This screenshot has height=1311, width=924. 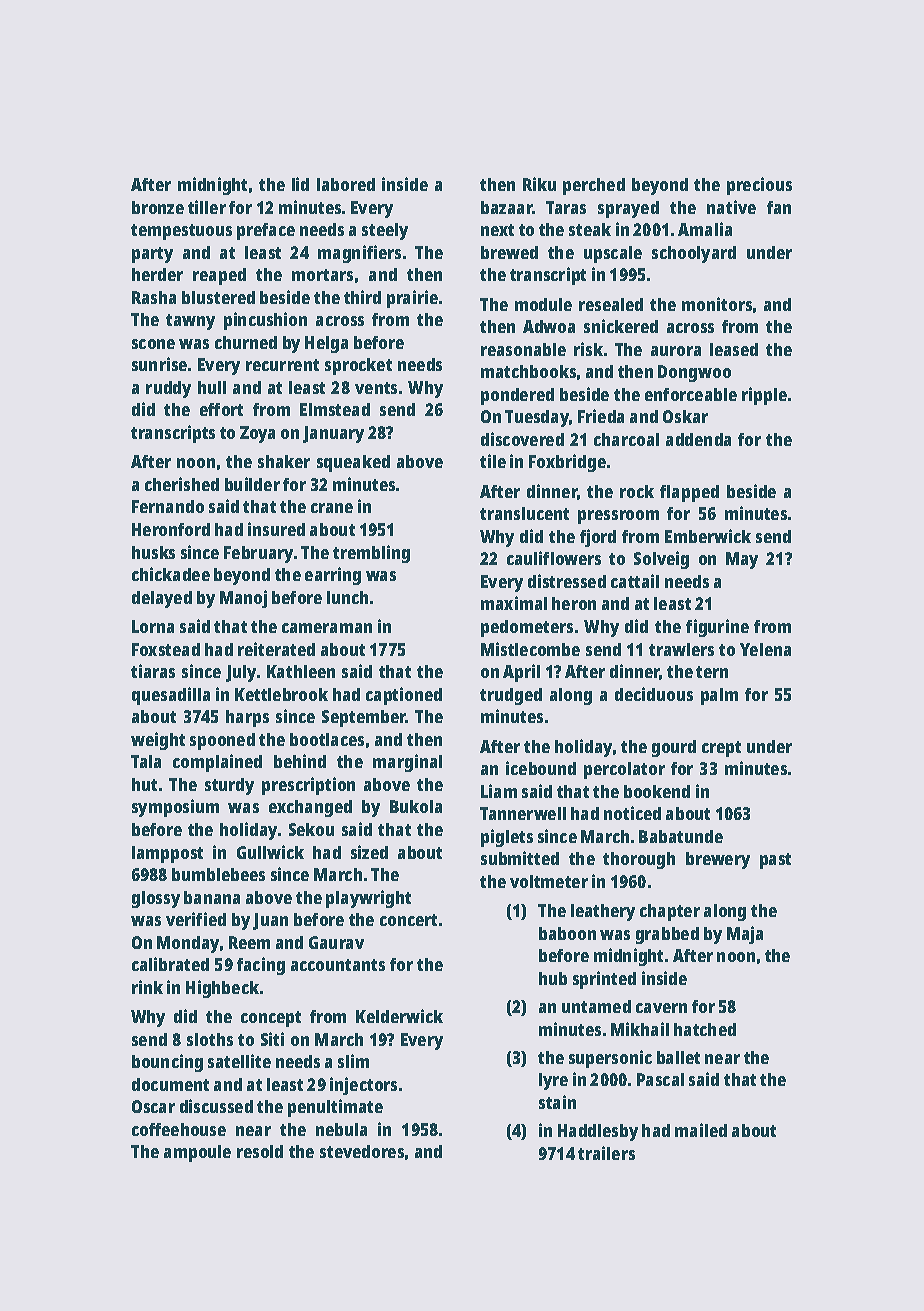 What do you see at coordinates (588, 349) in the screenshot?
I see `risk` at bounding box center [588, 349].
